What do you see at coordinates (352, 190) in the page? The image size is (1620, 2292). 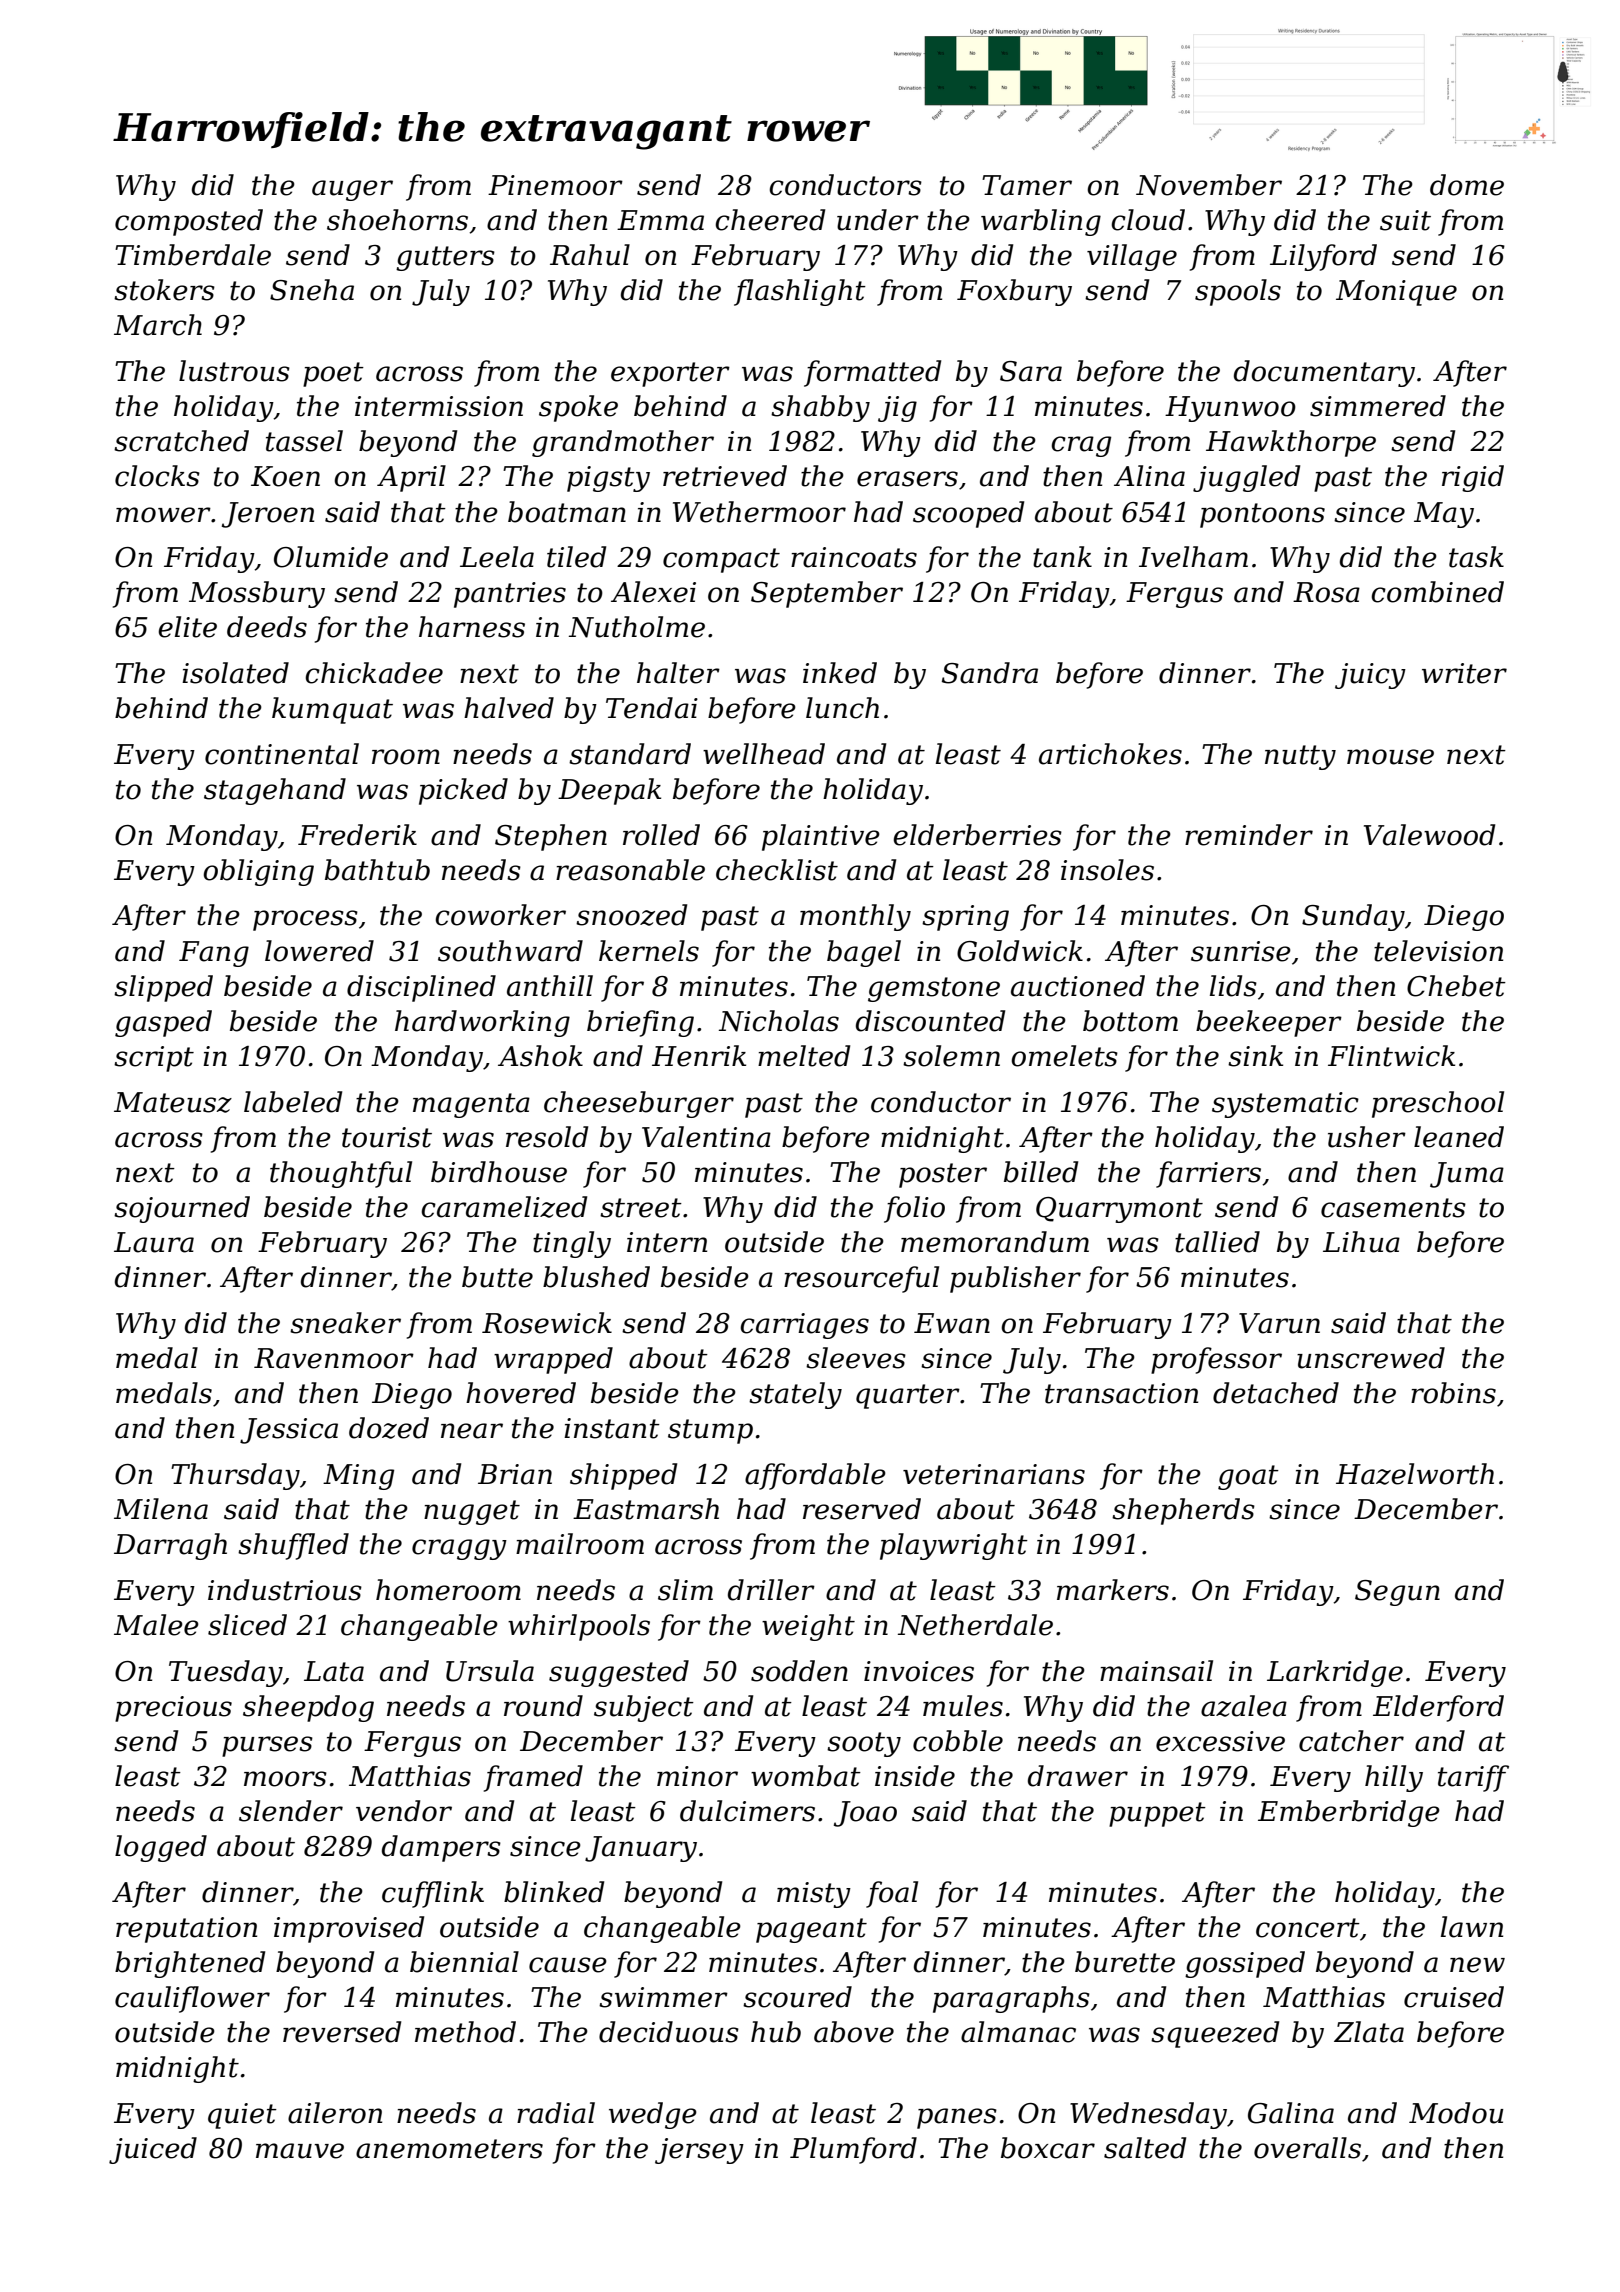 I see `auger` at bounding box center [352, 190].
